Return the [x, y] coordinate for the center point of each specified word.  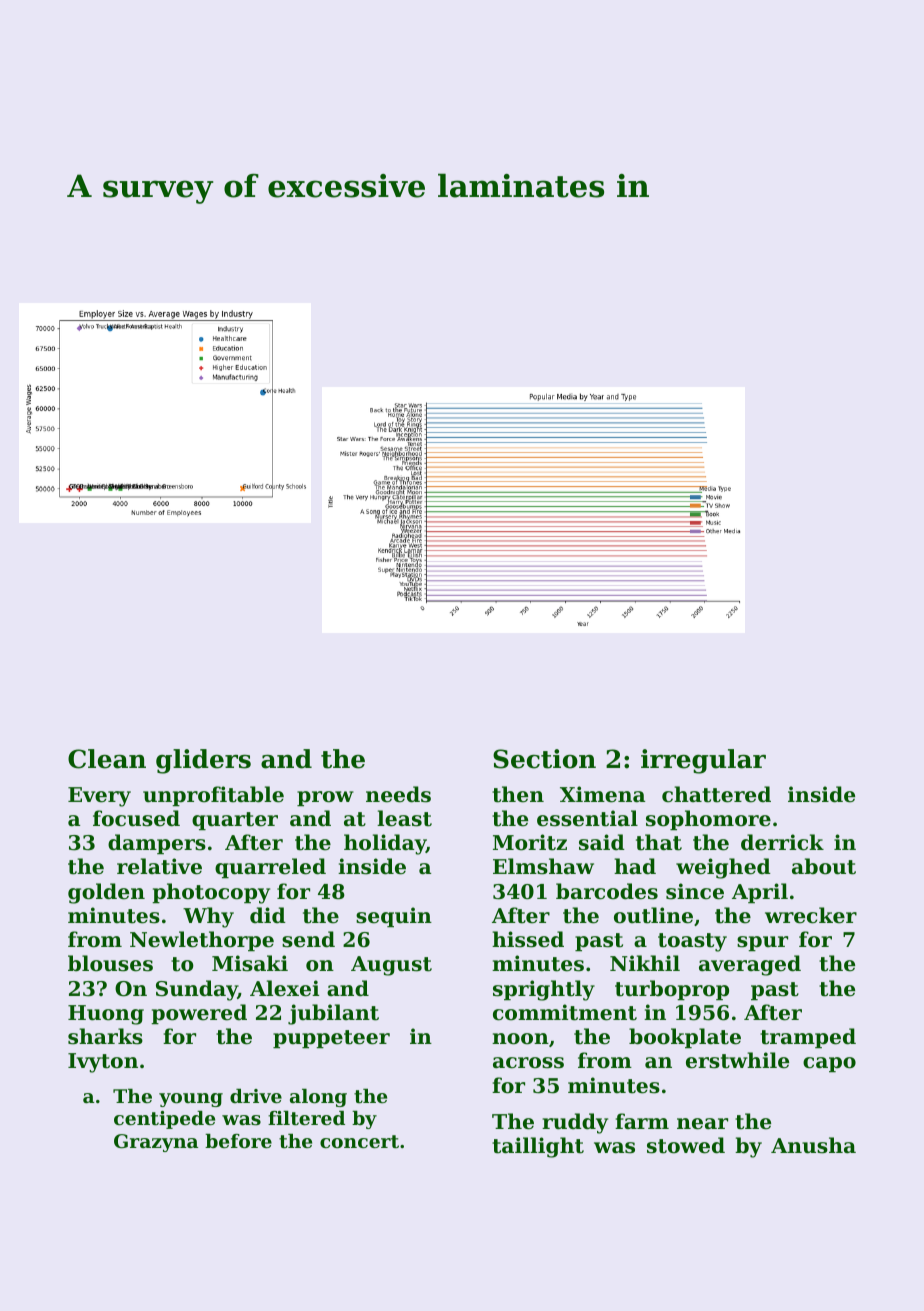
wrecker [811, 915]
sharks [105, 1036]
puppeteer [331, 1039]
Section [544, 759]
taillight [538, 1147]
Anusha [813, 1145]
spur [762, 943]
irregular [703, 761]
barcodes [607, 891]
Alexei [284, 988]
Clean [107, 759]
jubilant [333, 1014]
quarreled [270, 868]
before [238, 1141]
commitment [565, 1012]
